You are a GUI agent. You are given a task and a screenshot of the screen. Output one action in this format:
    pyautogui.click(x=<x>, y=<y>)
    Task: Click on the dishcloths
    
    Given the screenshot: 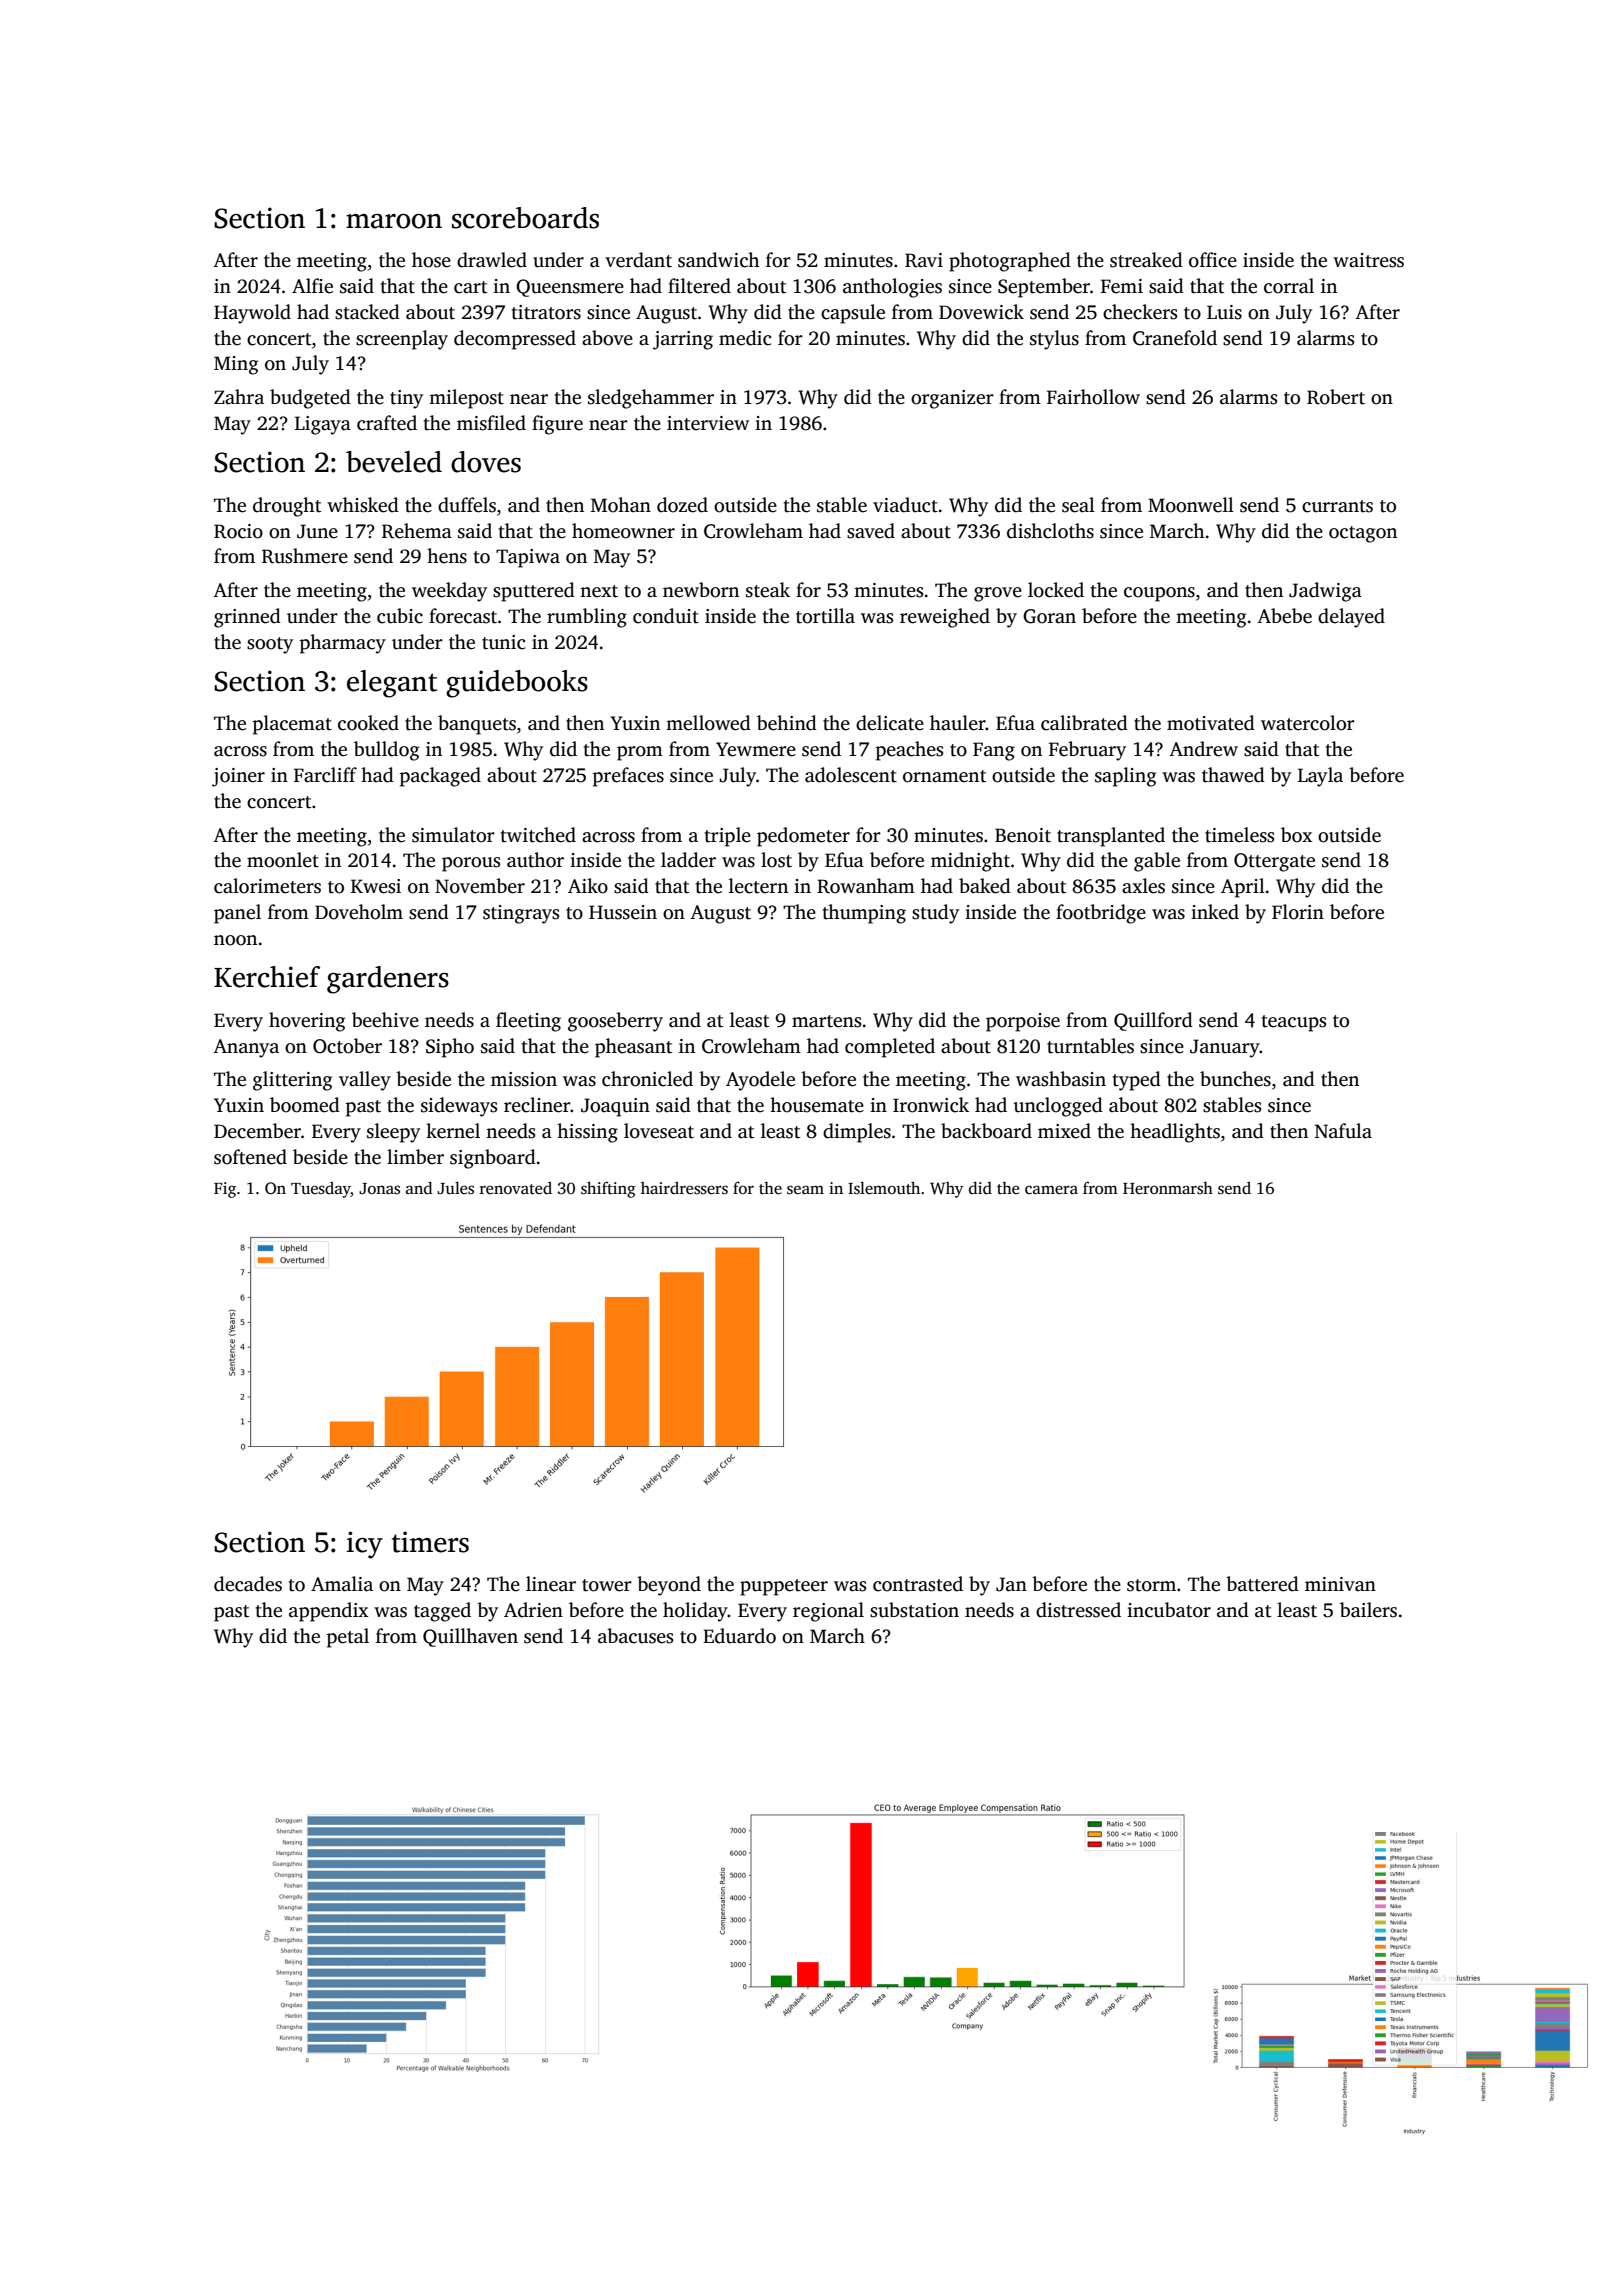 What is the action you would take?
    pyautogui.click(x=1050, y=531)
